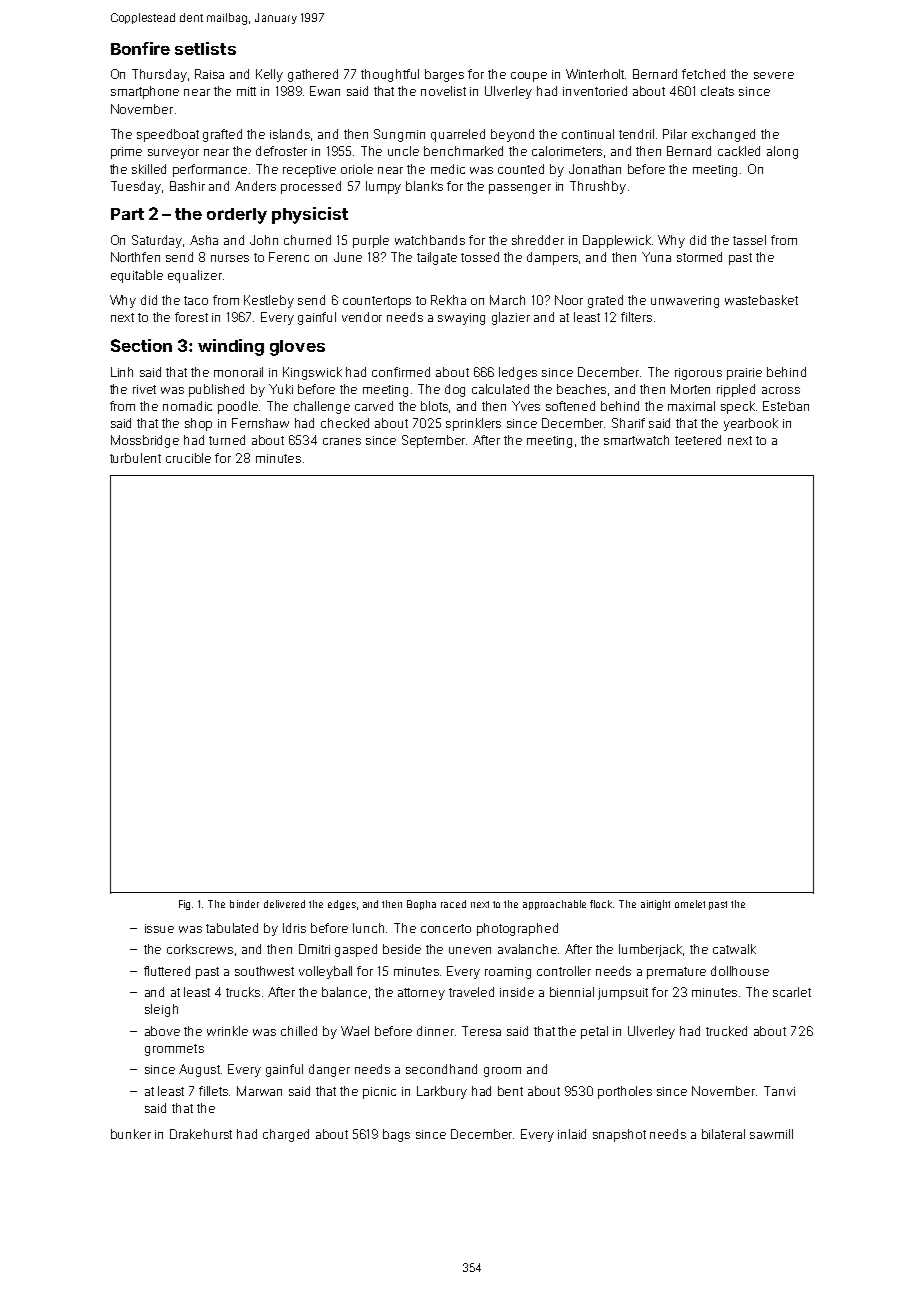  Describe the element at coordinates (690, 904) in the screenshot. I see `omelet` at that location.
